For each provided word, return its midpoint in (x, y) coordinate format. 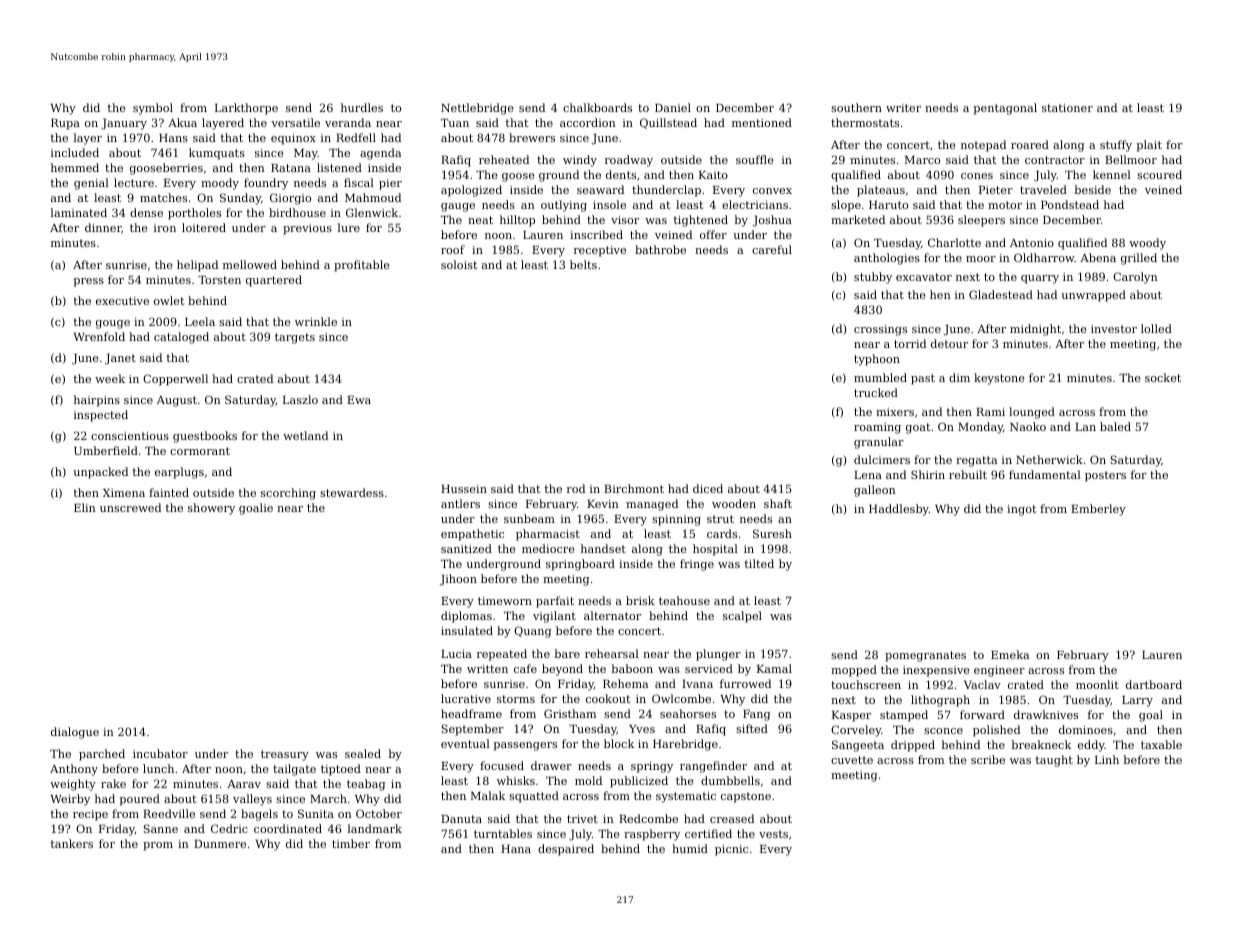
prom (158, 846)
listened (339, 167)
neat (480, 220)
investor (1114, 329)
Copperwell (175, 380)
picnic (731, 850)
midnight (1035, 330)
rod (576, 488)
